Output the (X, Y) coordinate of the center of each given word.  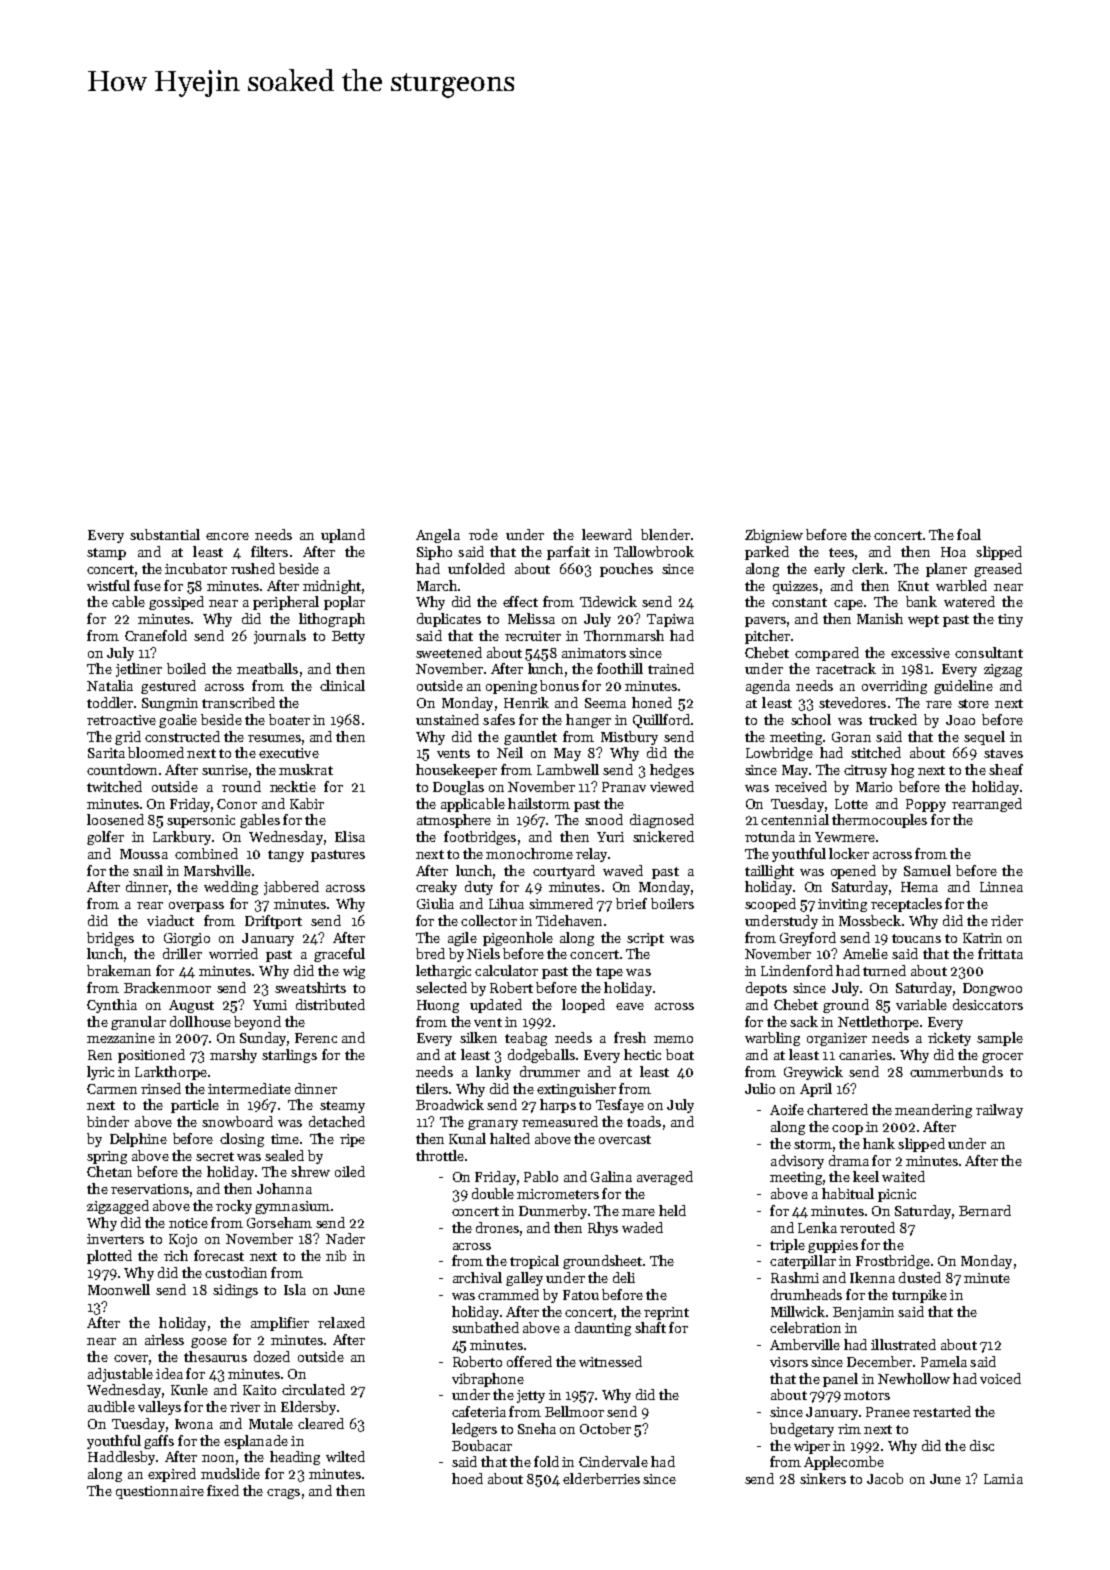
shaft (650, 1327)
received (801, 786)
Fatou (581, 1295)
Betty (348, 637)
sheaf (1006, 769)
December (879, 1361)
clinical (342, 685)
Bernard (985, 1210)
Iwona (194, 1424)
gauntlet (530, 738)
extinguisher (576, 1090)
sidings (235, 1291)
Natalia (110, 685)
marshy (233, 1056)
